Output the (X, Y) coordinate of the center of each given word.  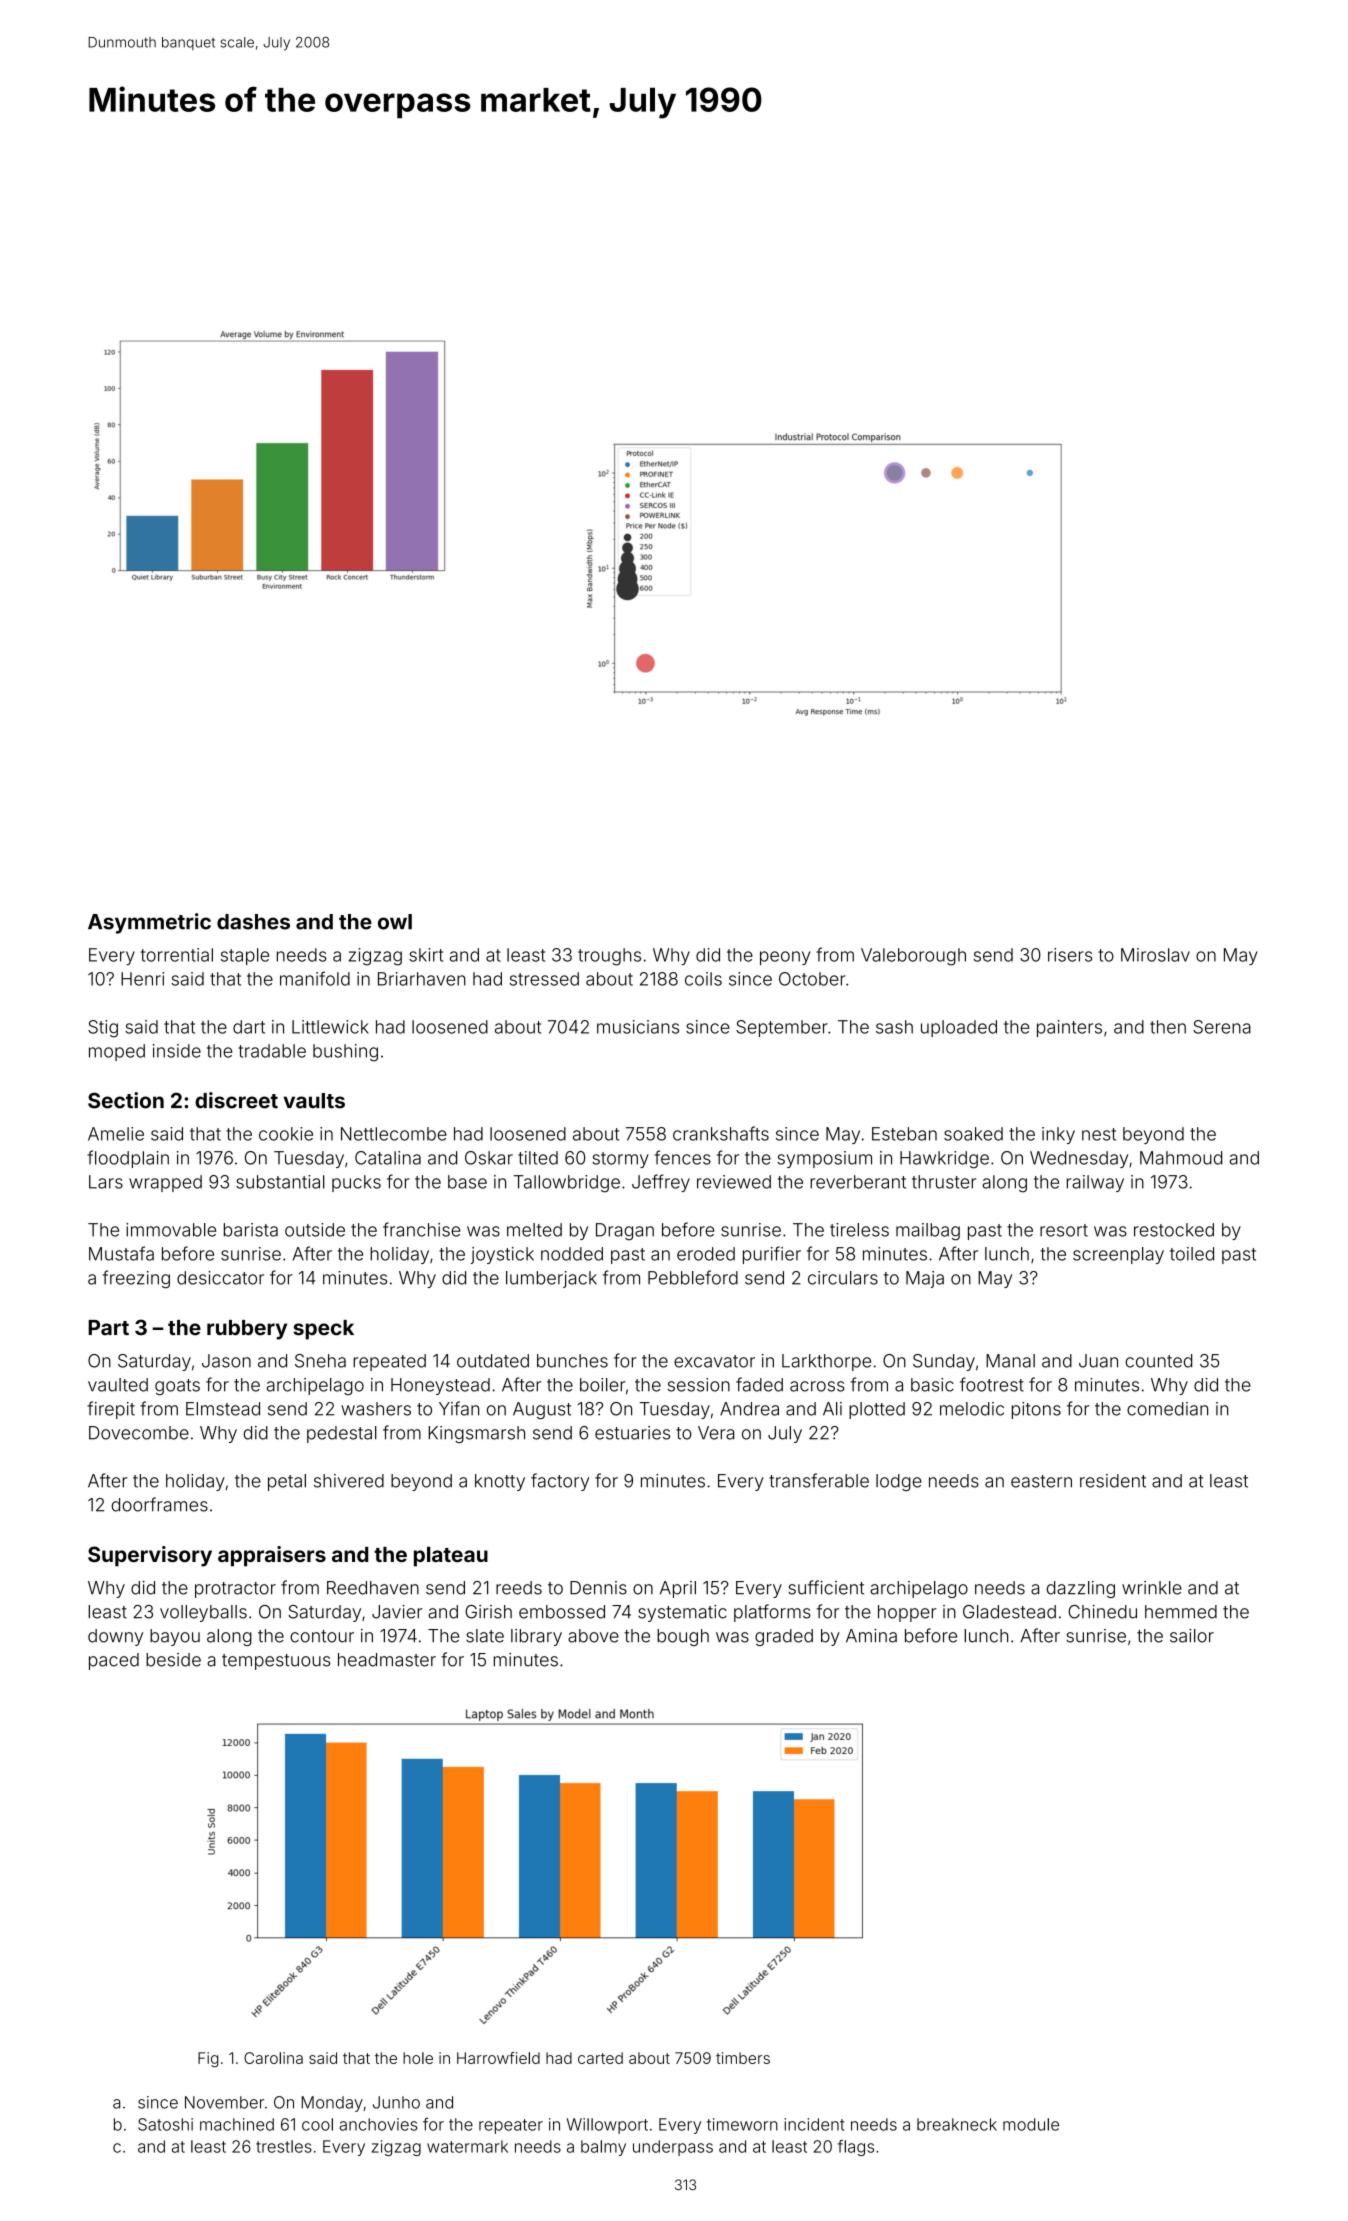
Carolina (273, 2058)
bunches (572, 1361)
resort (1064, 1230)
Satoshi (165, 2124)
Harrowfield (498, 2058)
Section (126, 1100)
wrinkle (1152, 1588)
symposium (824, 1159)
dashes (253, 922)
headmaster (387, 1660)
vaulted (118, 1385)
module (1031, 2124)
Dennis (598, 1588)
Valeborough (913, 957)
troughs (609, 957)
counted (1158, 1361)
